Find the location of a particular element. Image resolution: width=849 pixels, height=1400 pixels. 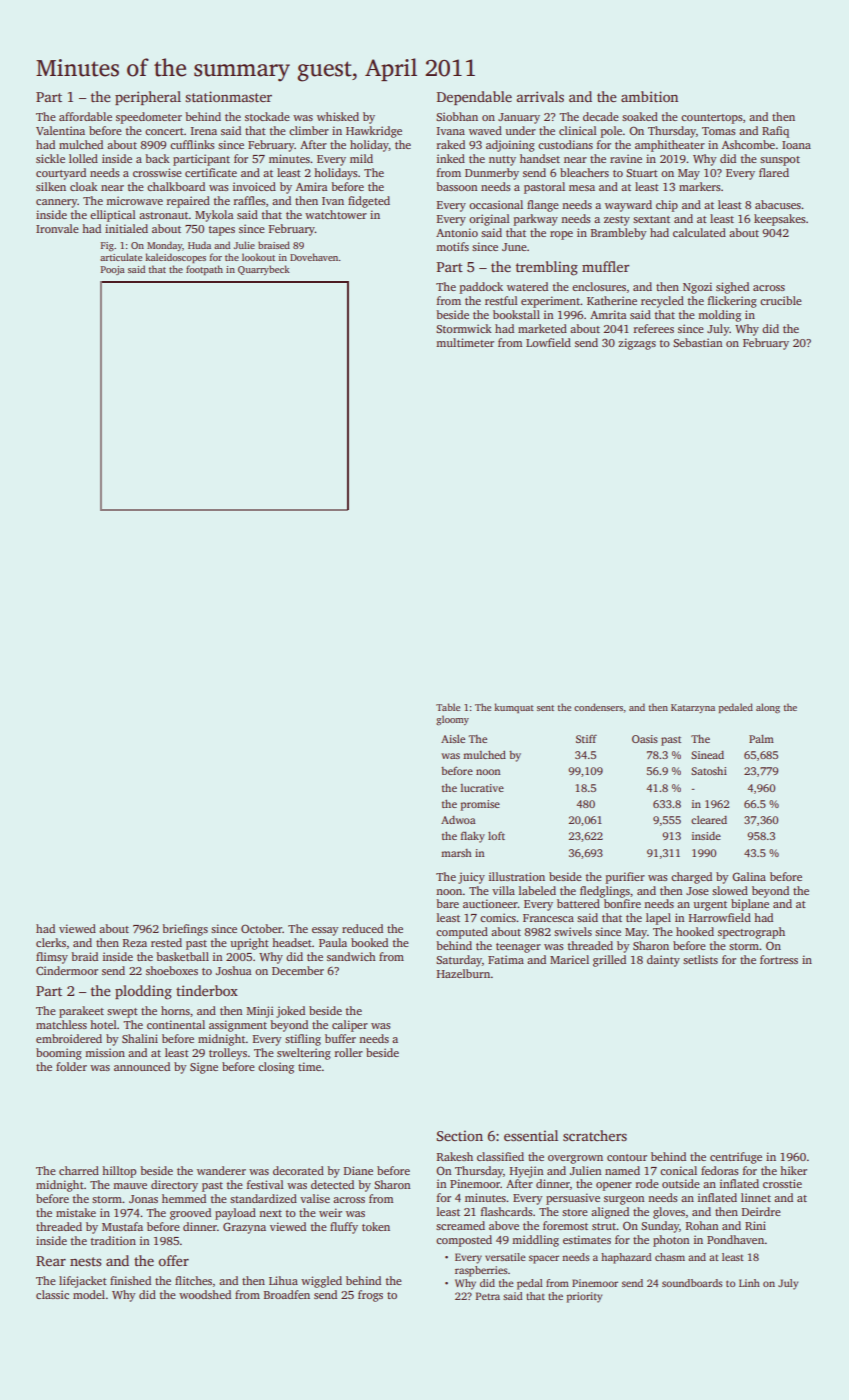

Sebastian is located at coordinates (697, 342).
